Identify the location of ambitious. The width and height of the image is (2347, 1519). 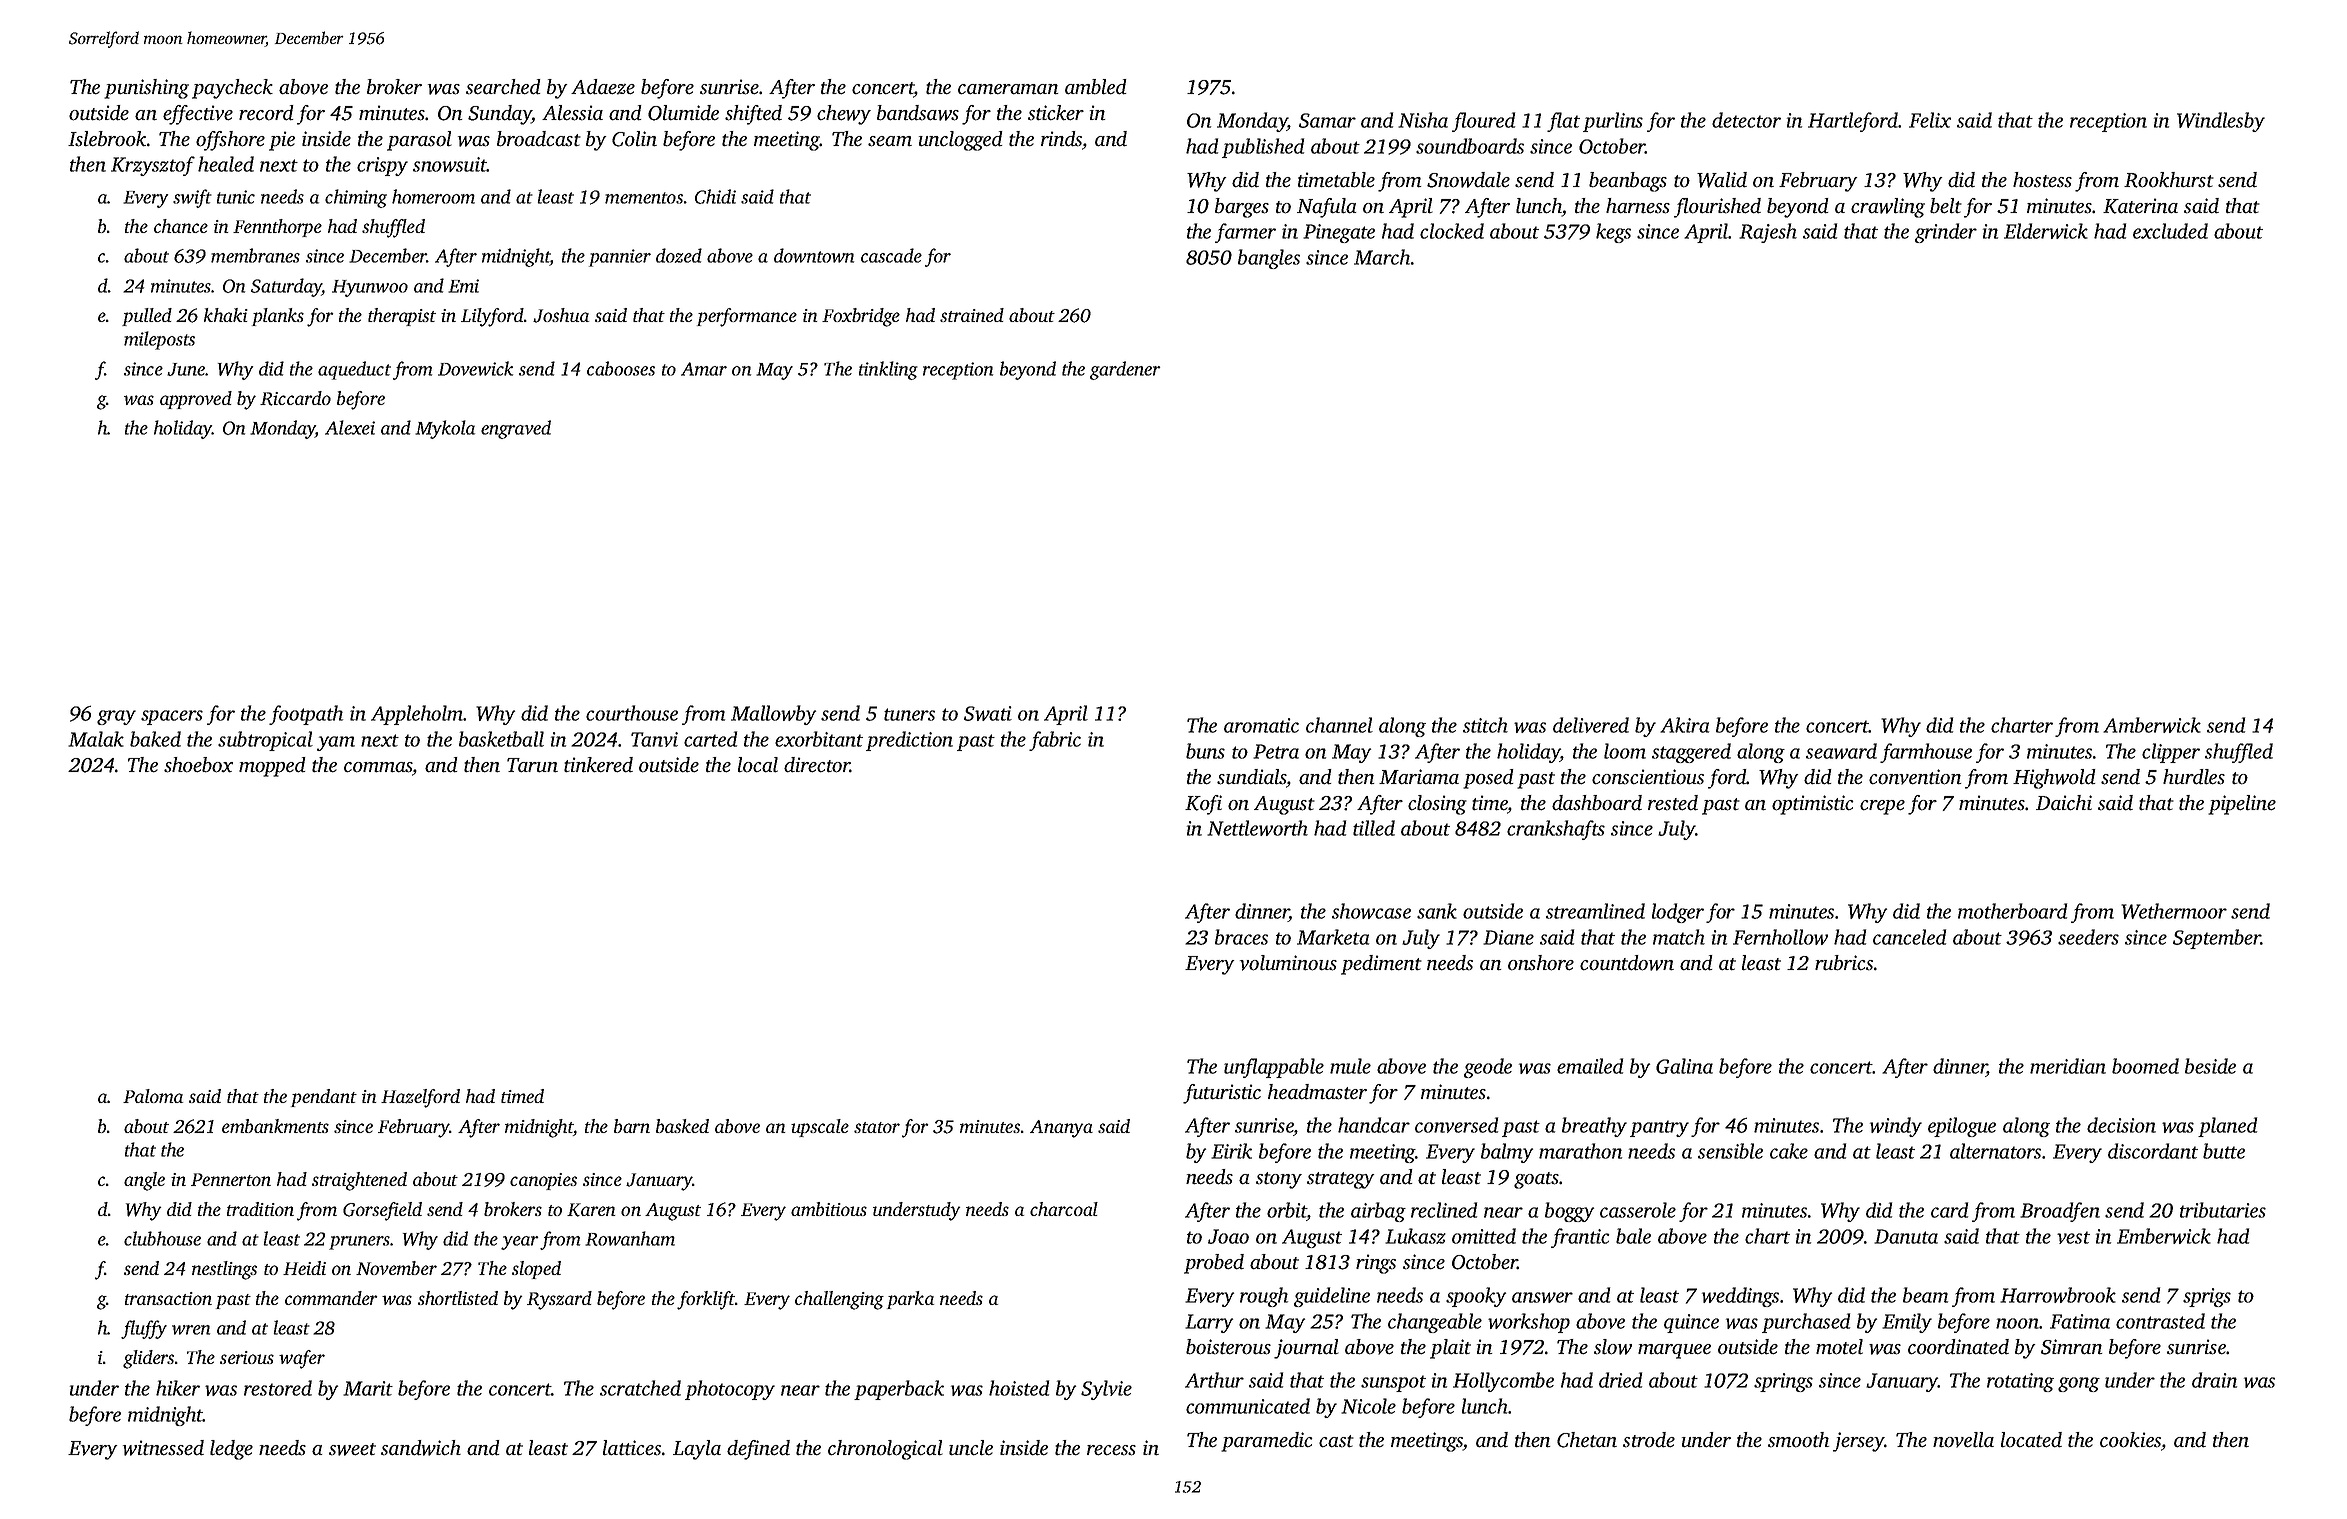
(829, 1209).
